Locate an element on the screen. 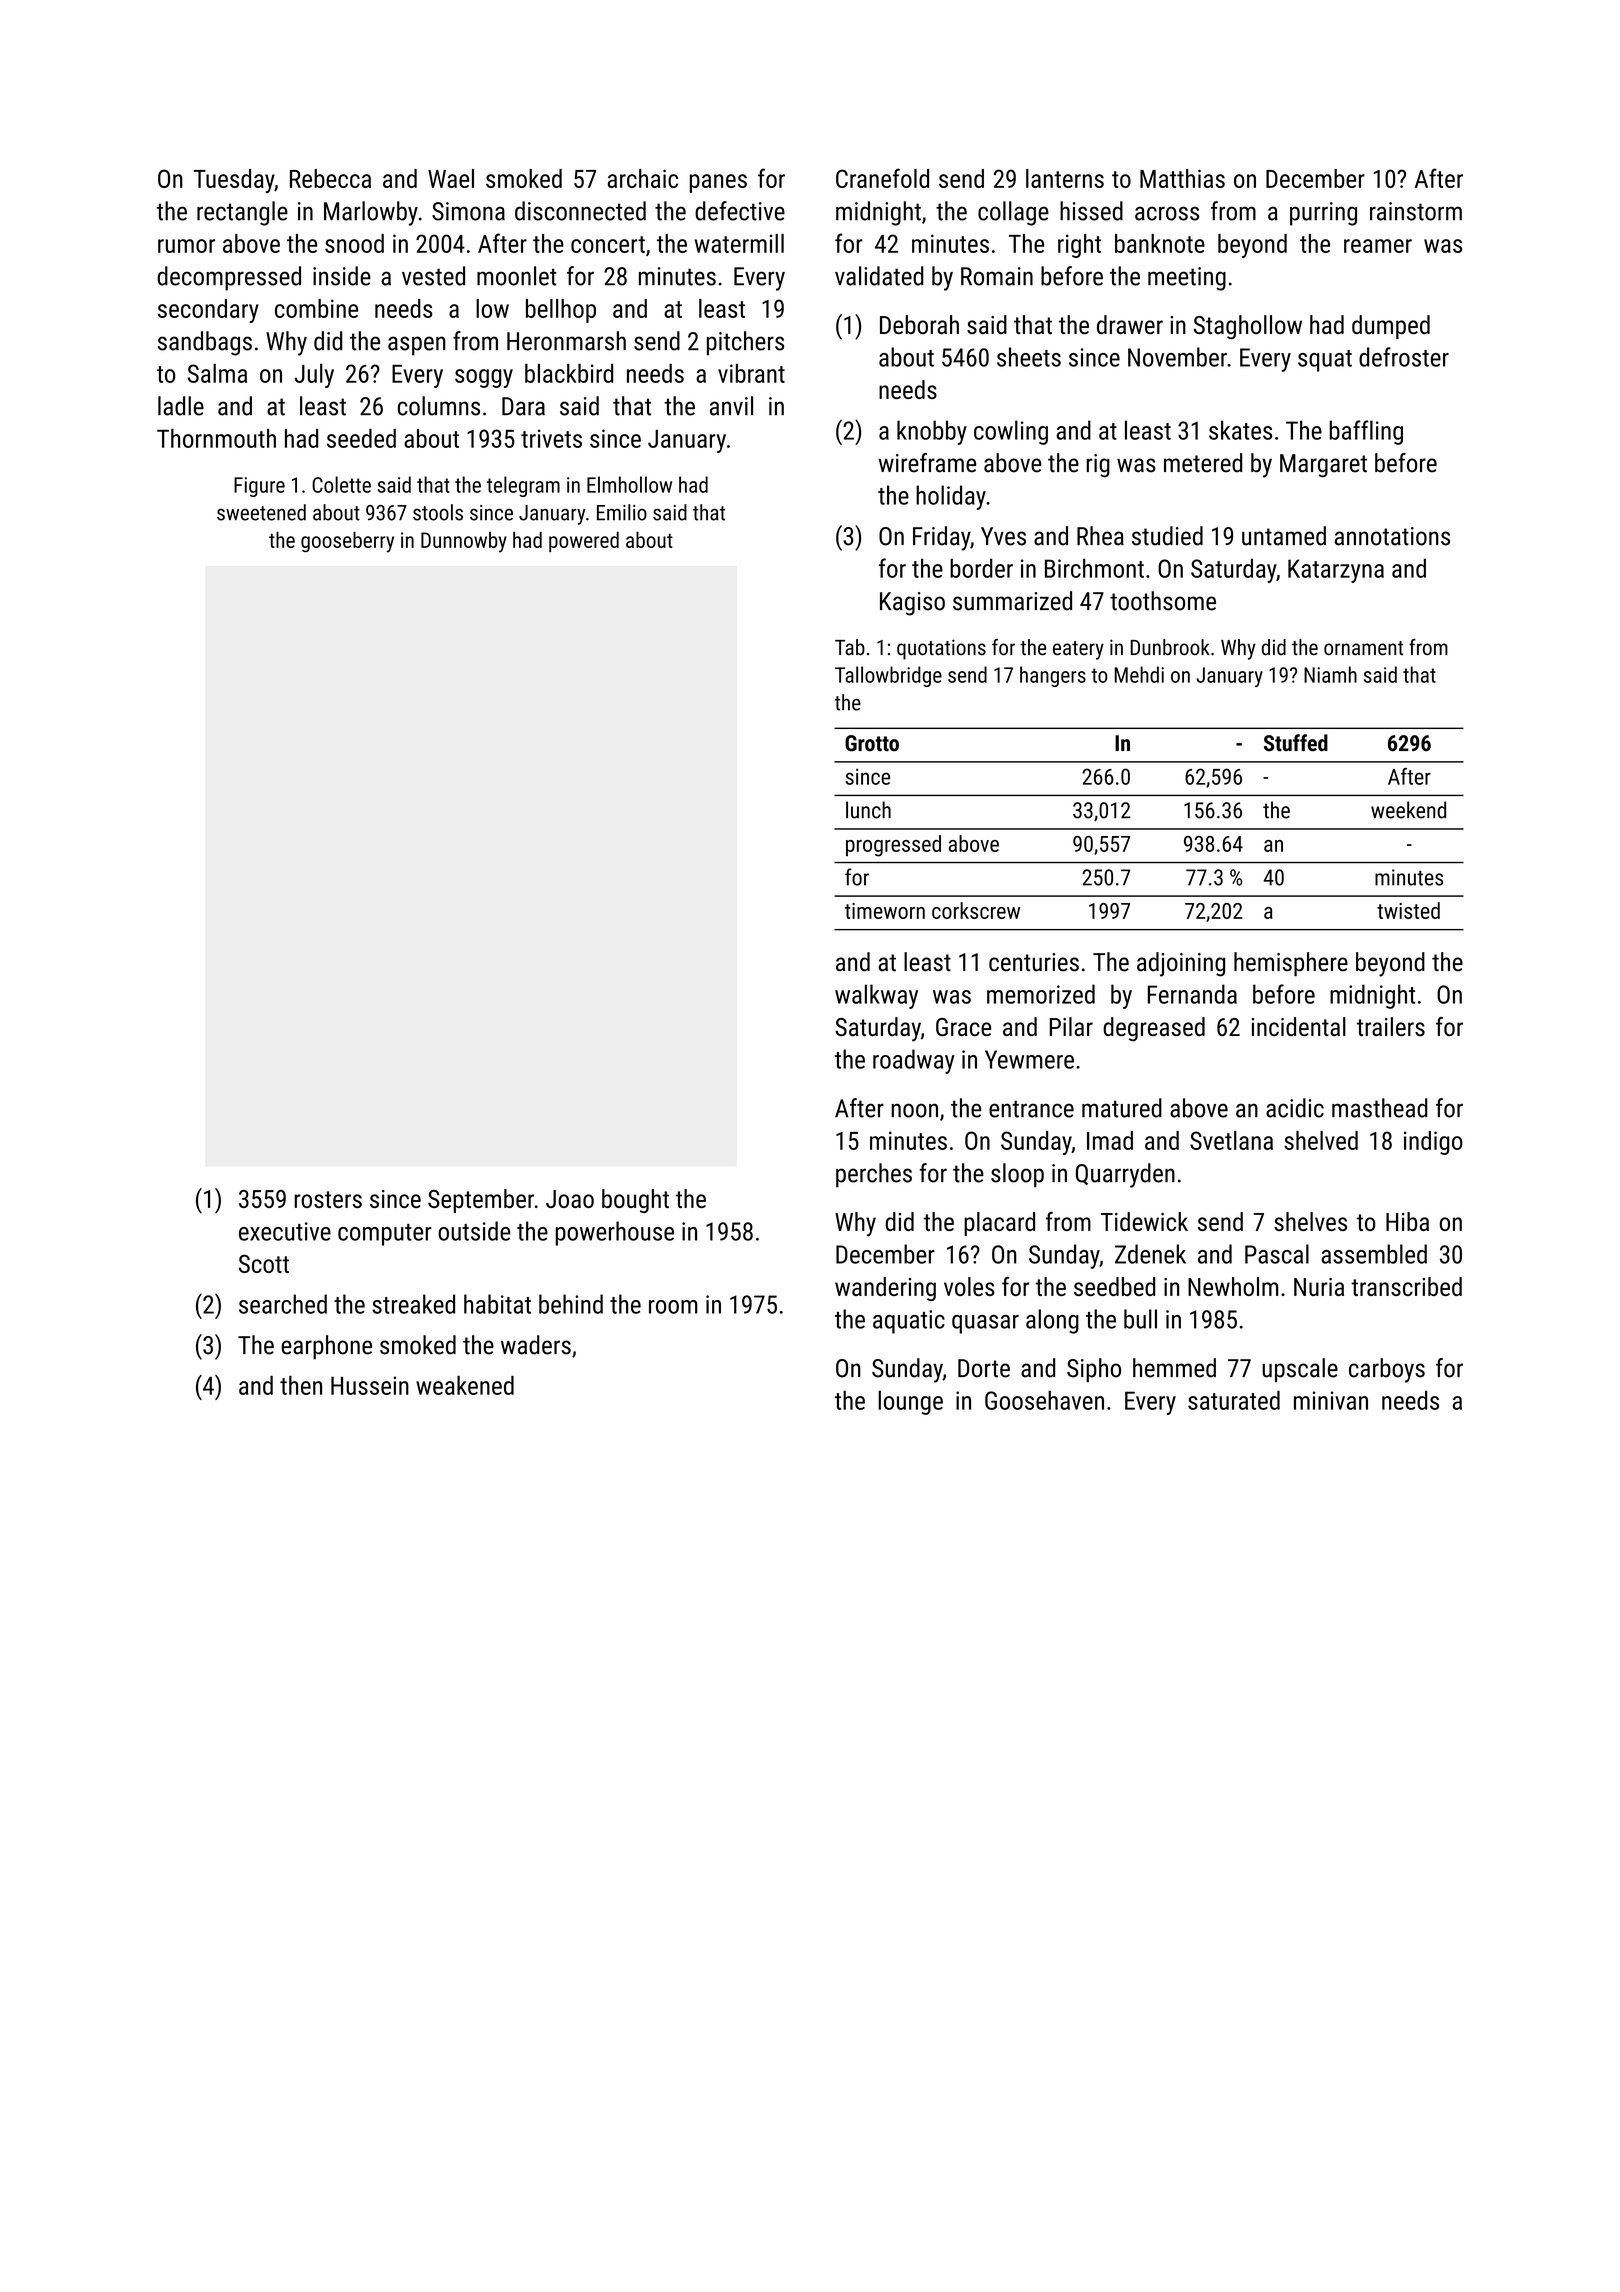  Emilio is located at coordinates (622, 512).
